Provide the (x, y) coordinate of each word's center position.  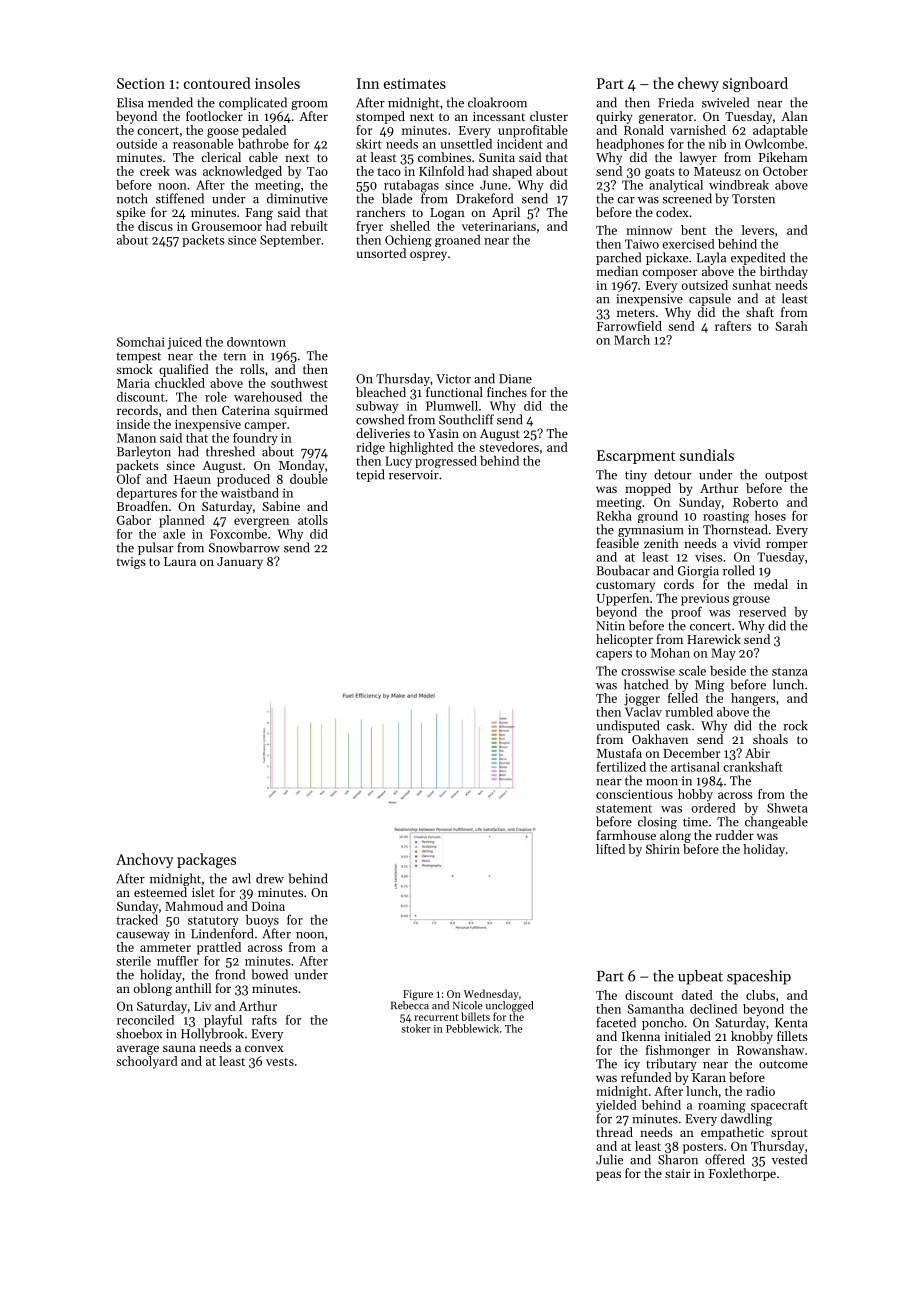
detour (672, 474)
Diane (515, 379)
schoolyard (147, 1062)
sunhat (751, 285)
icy (632, 1065)
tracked (137, 920)
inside (133, 424)
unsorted (381, 253)
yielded (616, 1106)
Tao (317, 171)
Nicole (467, 1005)
